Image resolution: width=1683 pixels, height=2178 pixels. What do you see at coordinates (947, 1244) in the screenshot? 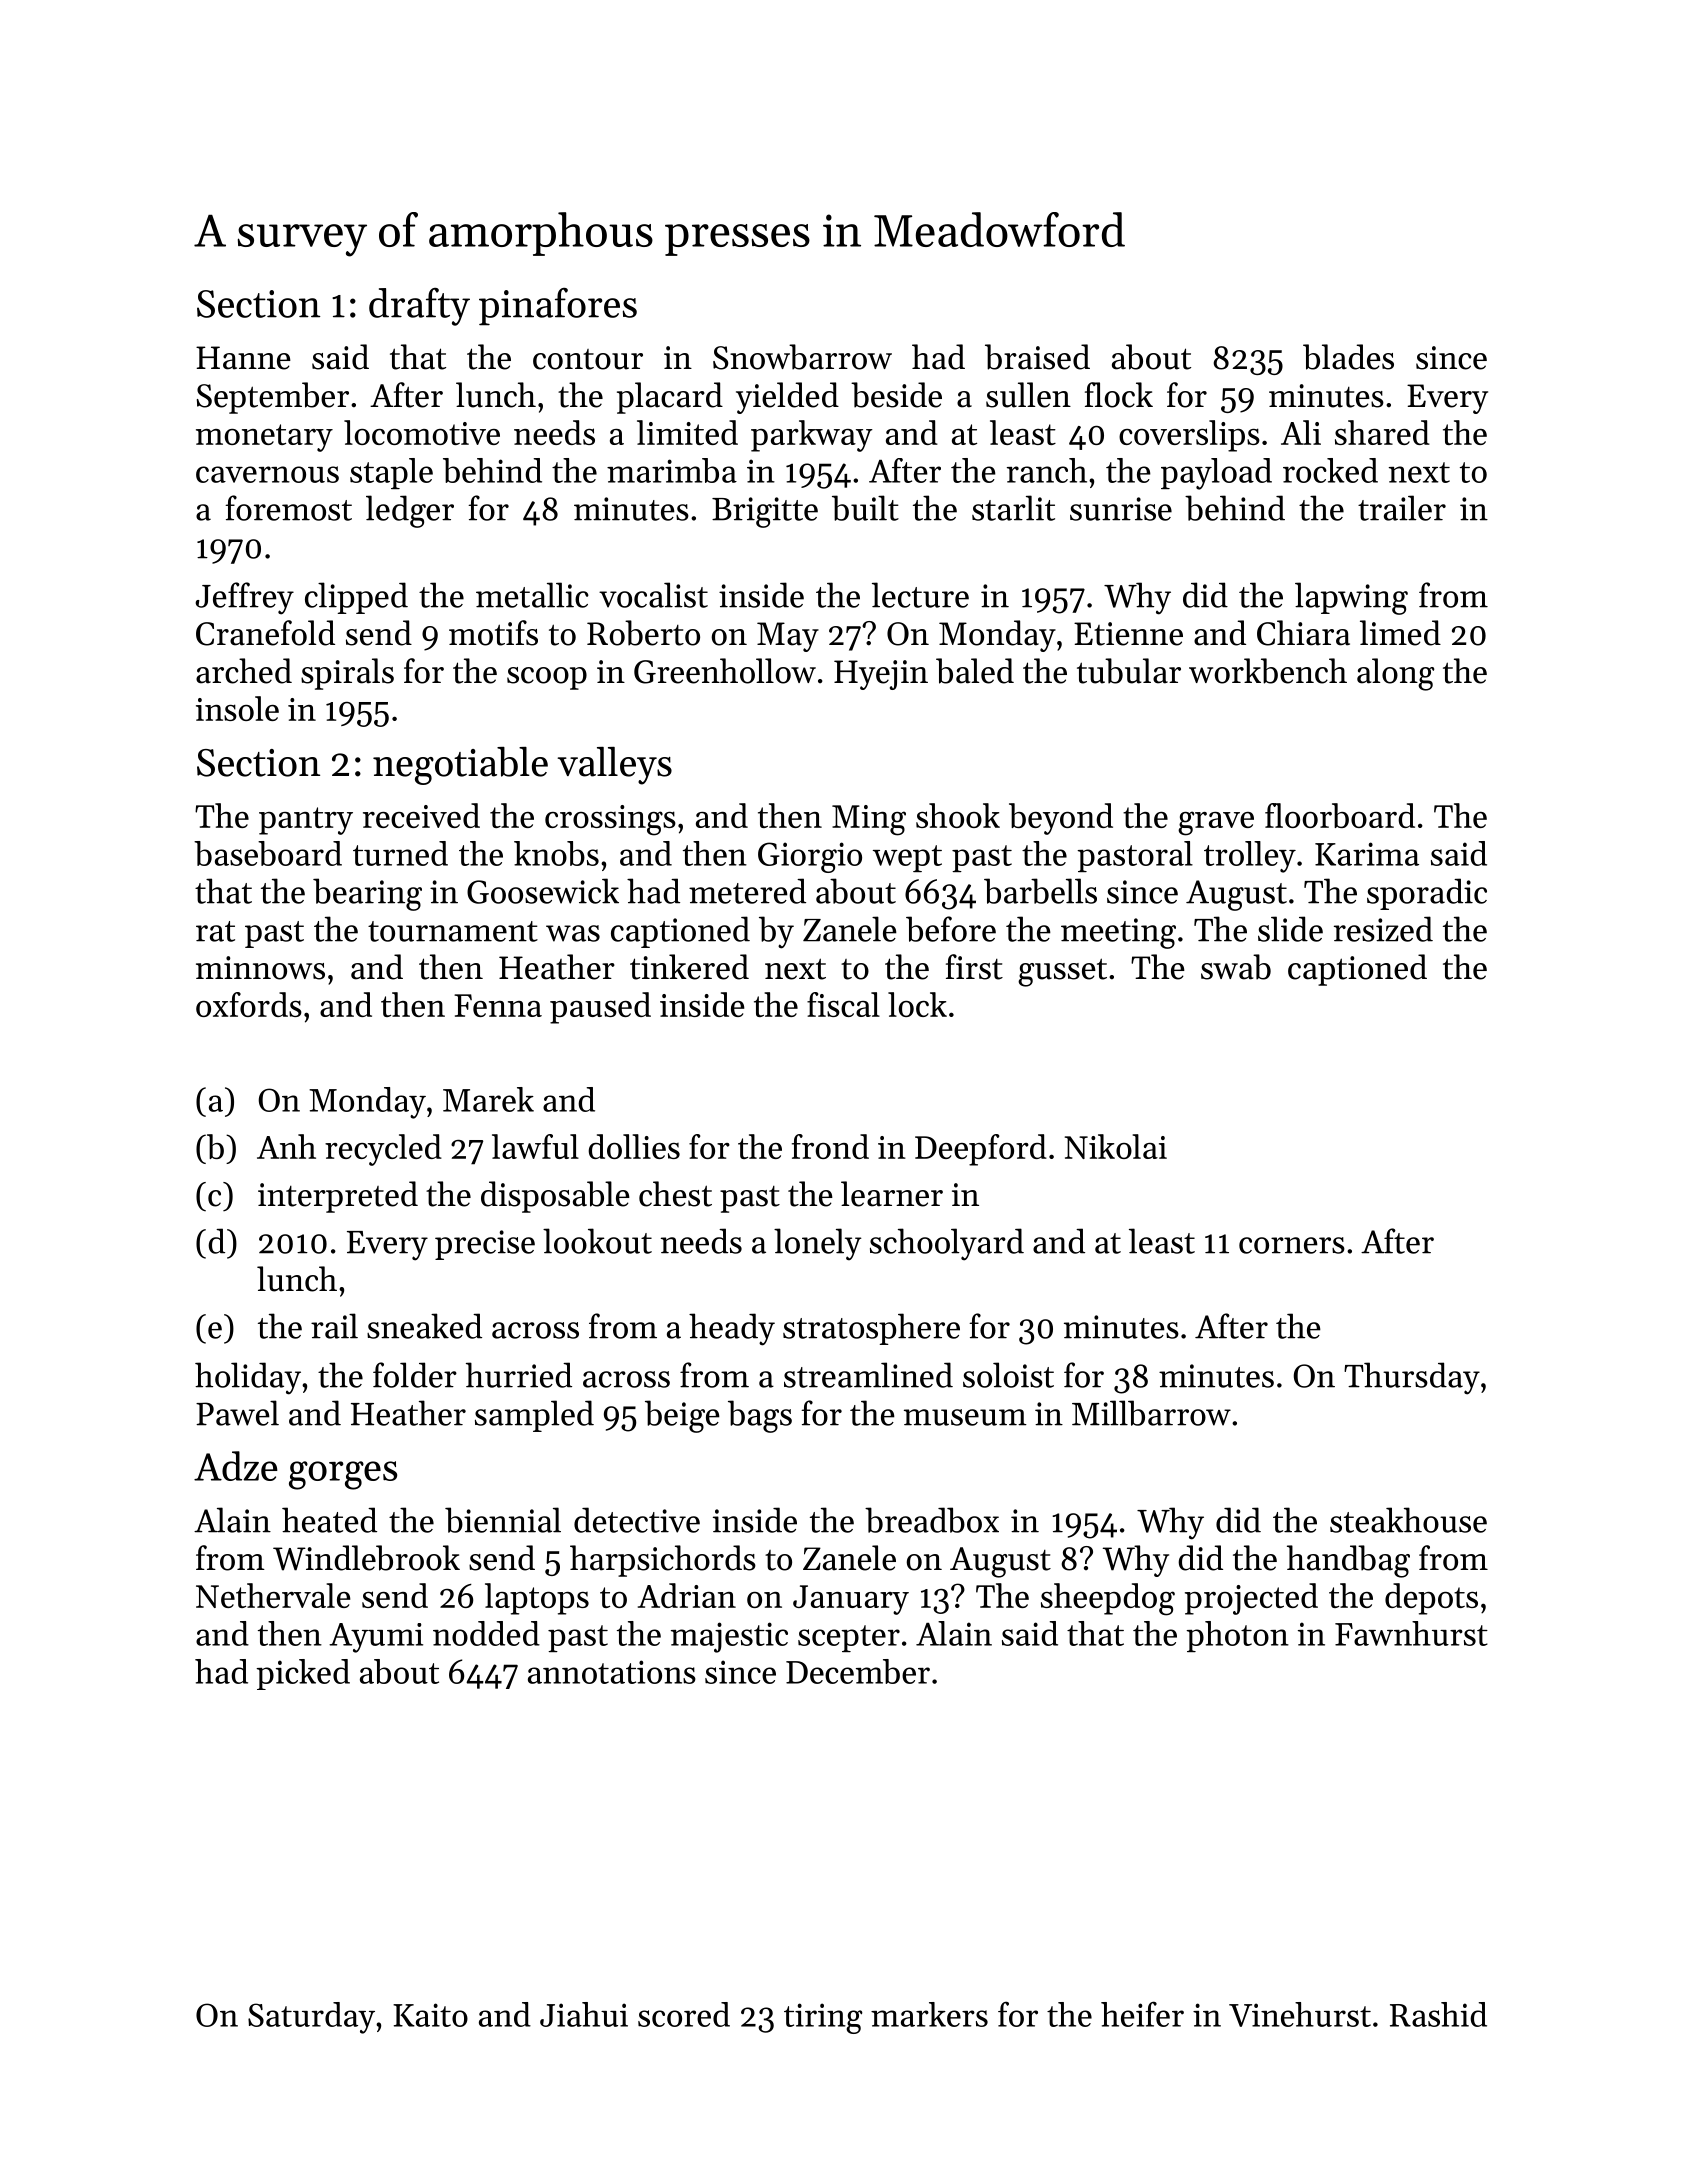
I see `schoolyard` at bounding box center [947, 1244].
